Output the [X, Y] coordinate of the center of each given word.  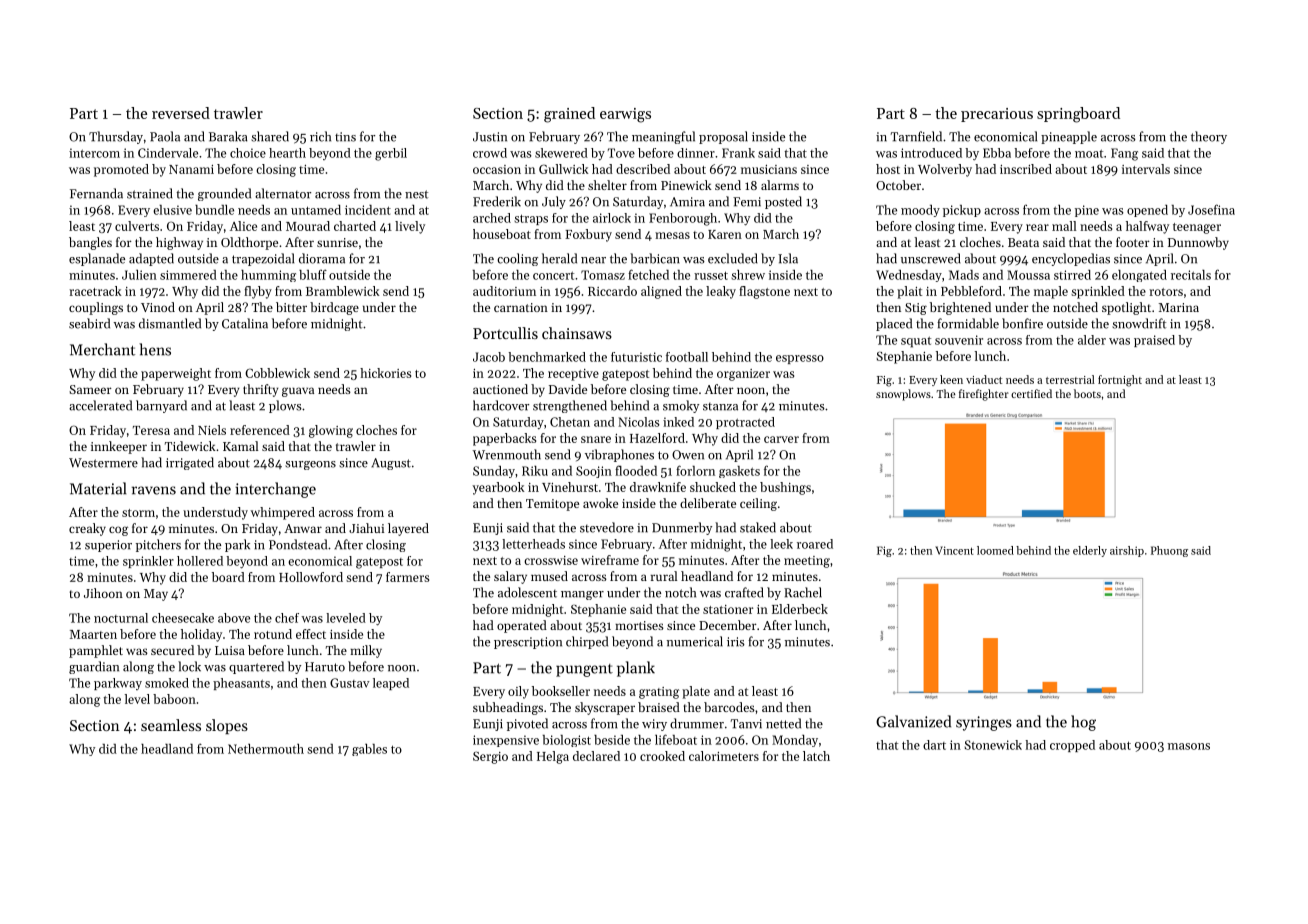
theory [1209, 137]
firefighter [984, 395]
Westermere [103, 463]
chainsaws [577, 333]
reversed [181, 113]
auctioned [500, 389]
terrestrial [1070, 379]
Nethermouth [266, 749]
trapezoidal [263, 259]
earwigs [625, 115]
